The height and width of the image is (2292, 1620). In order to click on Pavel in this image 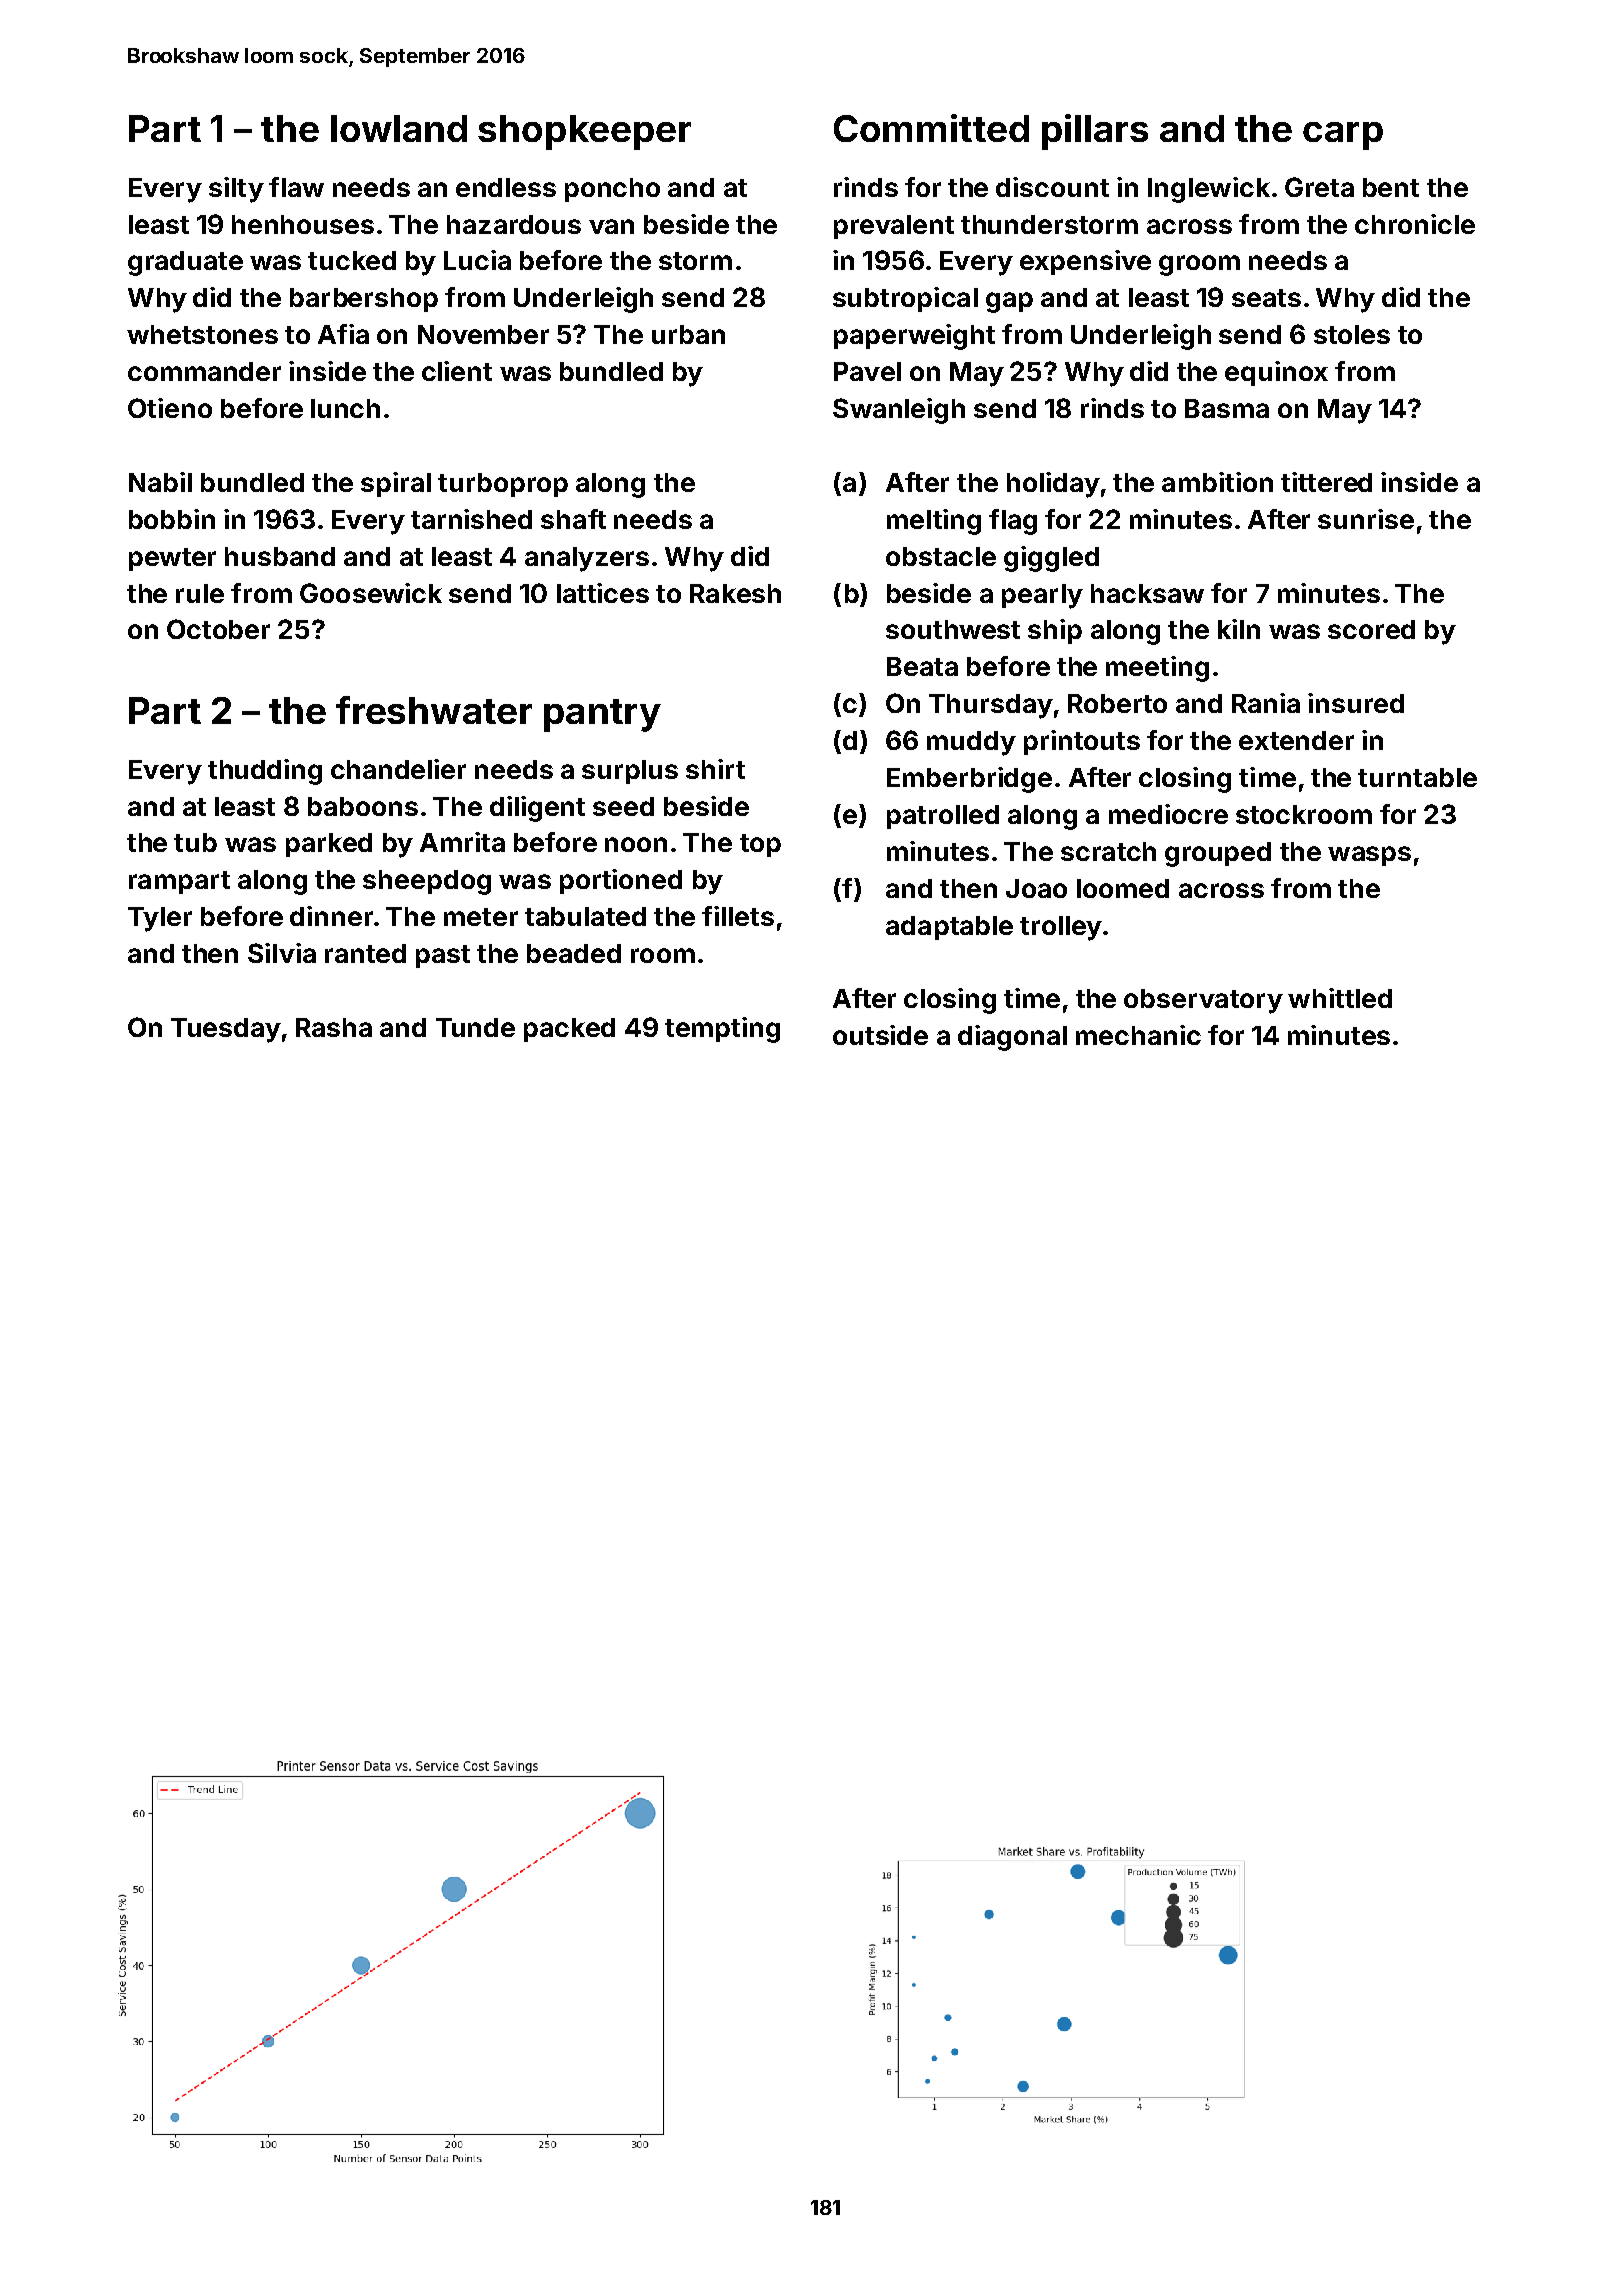, I will do `click(867, 371)`.
